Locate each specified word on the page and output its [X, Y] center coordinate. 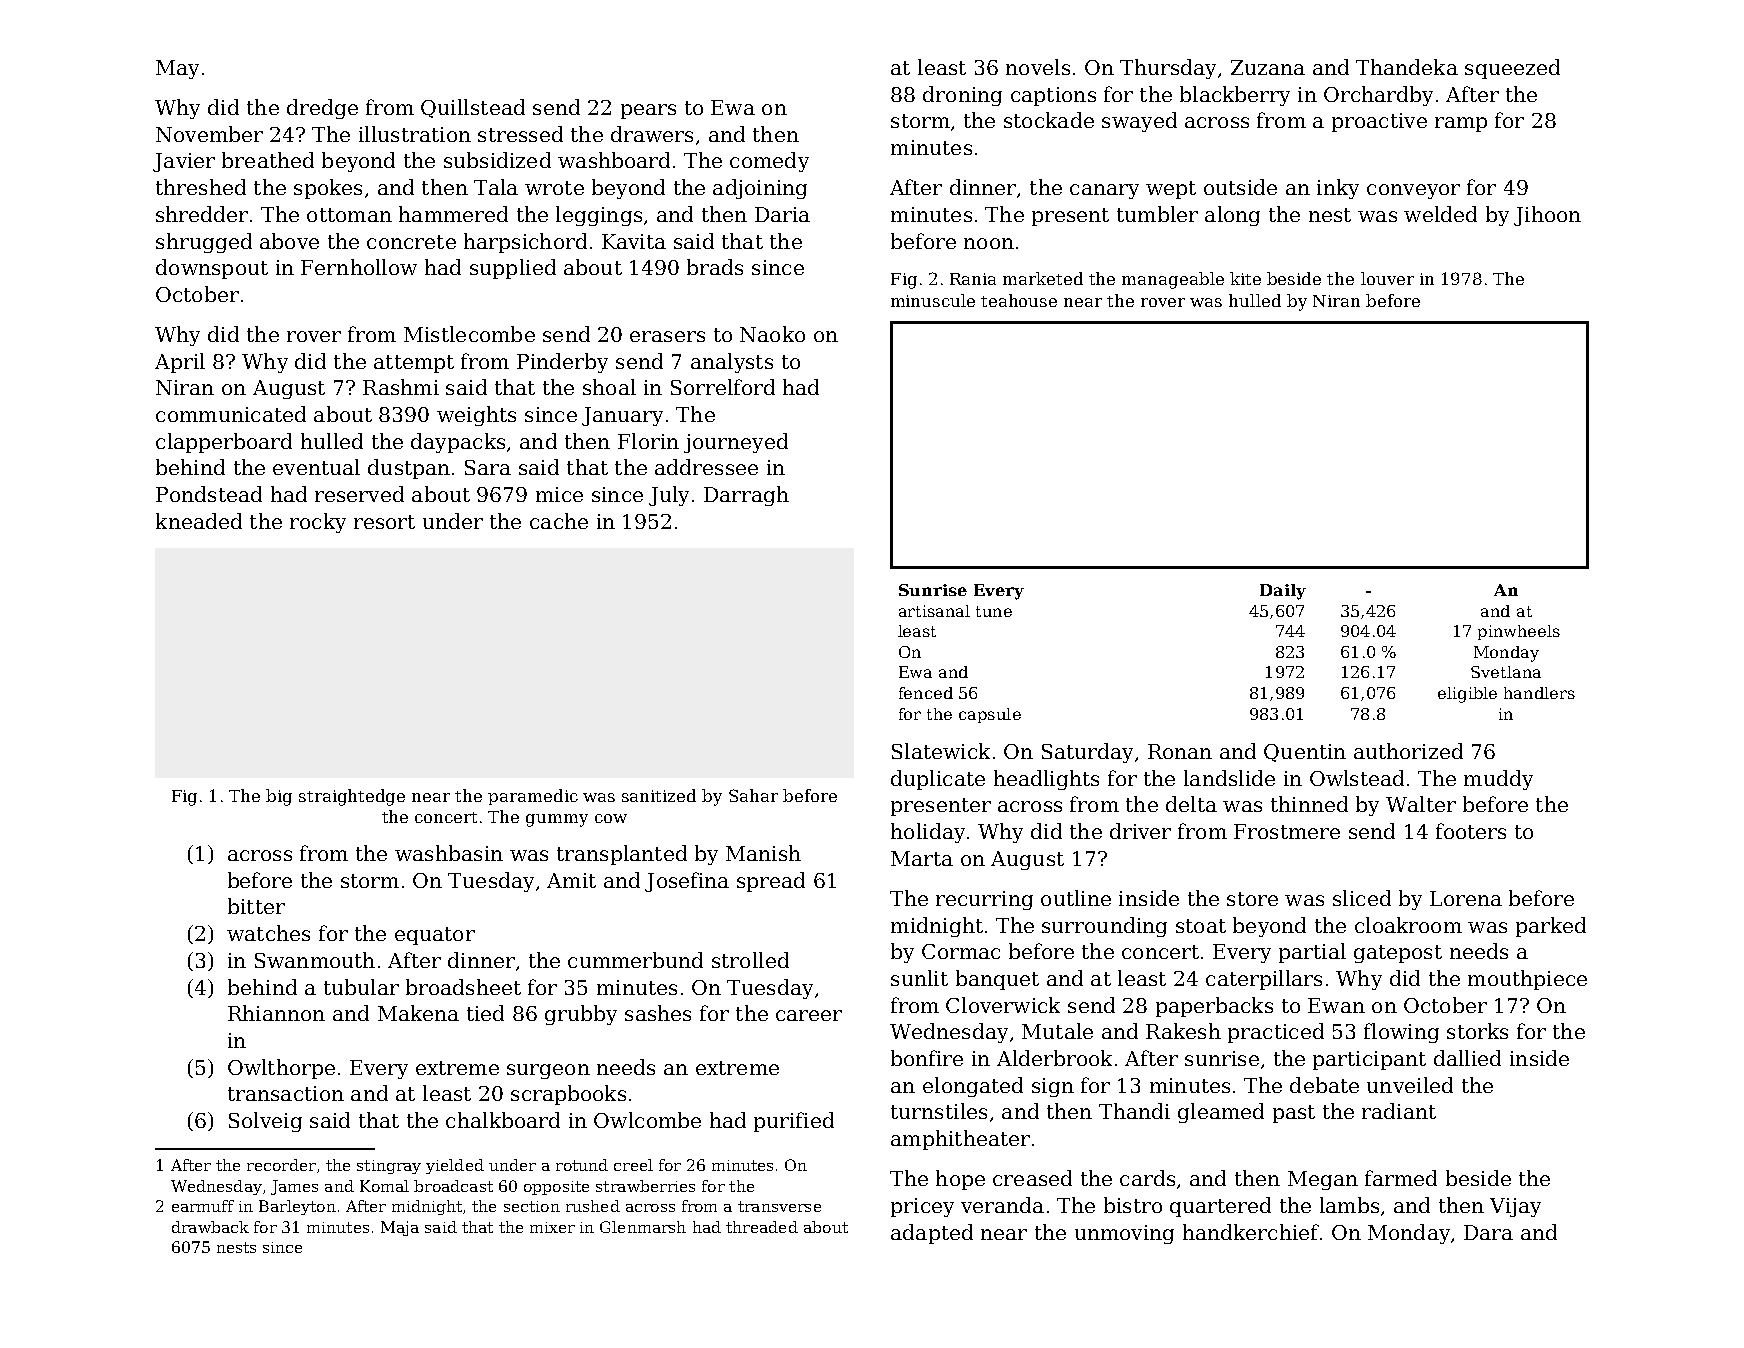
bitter [256, 906]
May [177, 69]
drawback [210, 1227]
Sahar [753, 795]
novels [1038, 67]
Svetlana [1506, 672]
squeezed [1512, 69]
